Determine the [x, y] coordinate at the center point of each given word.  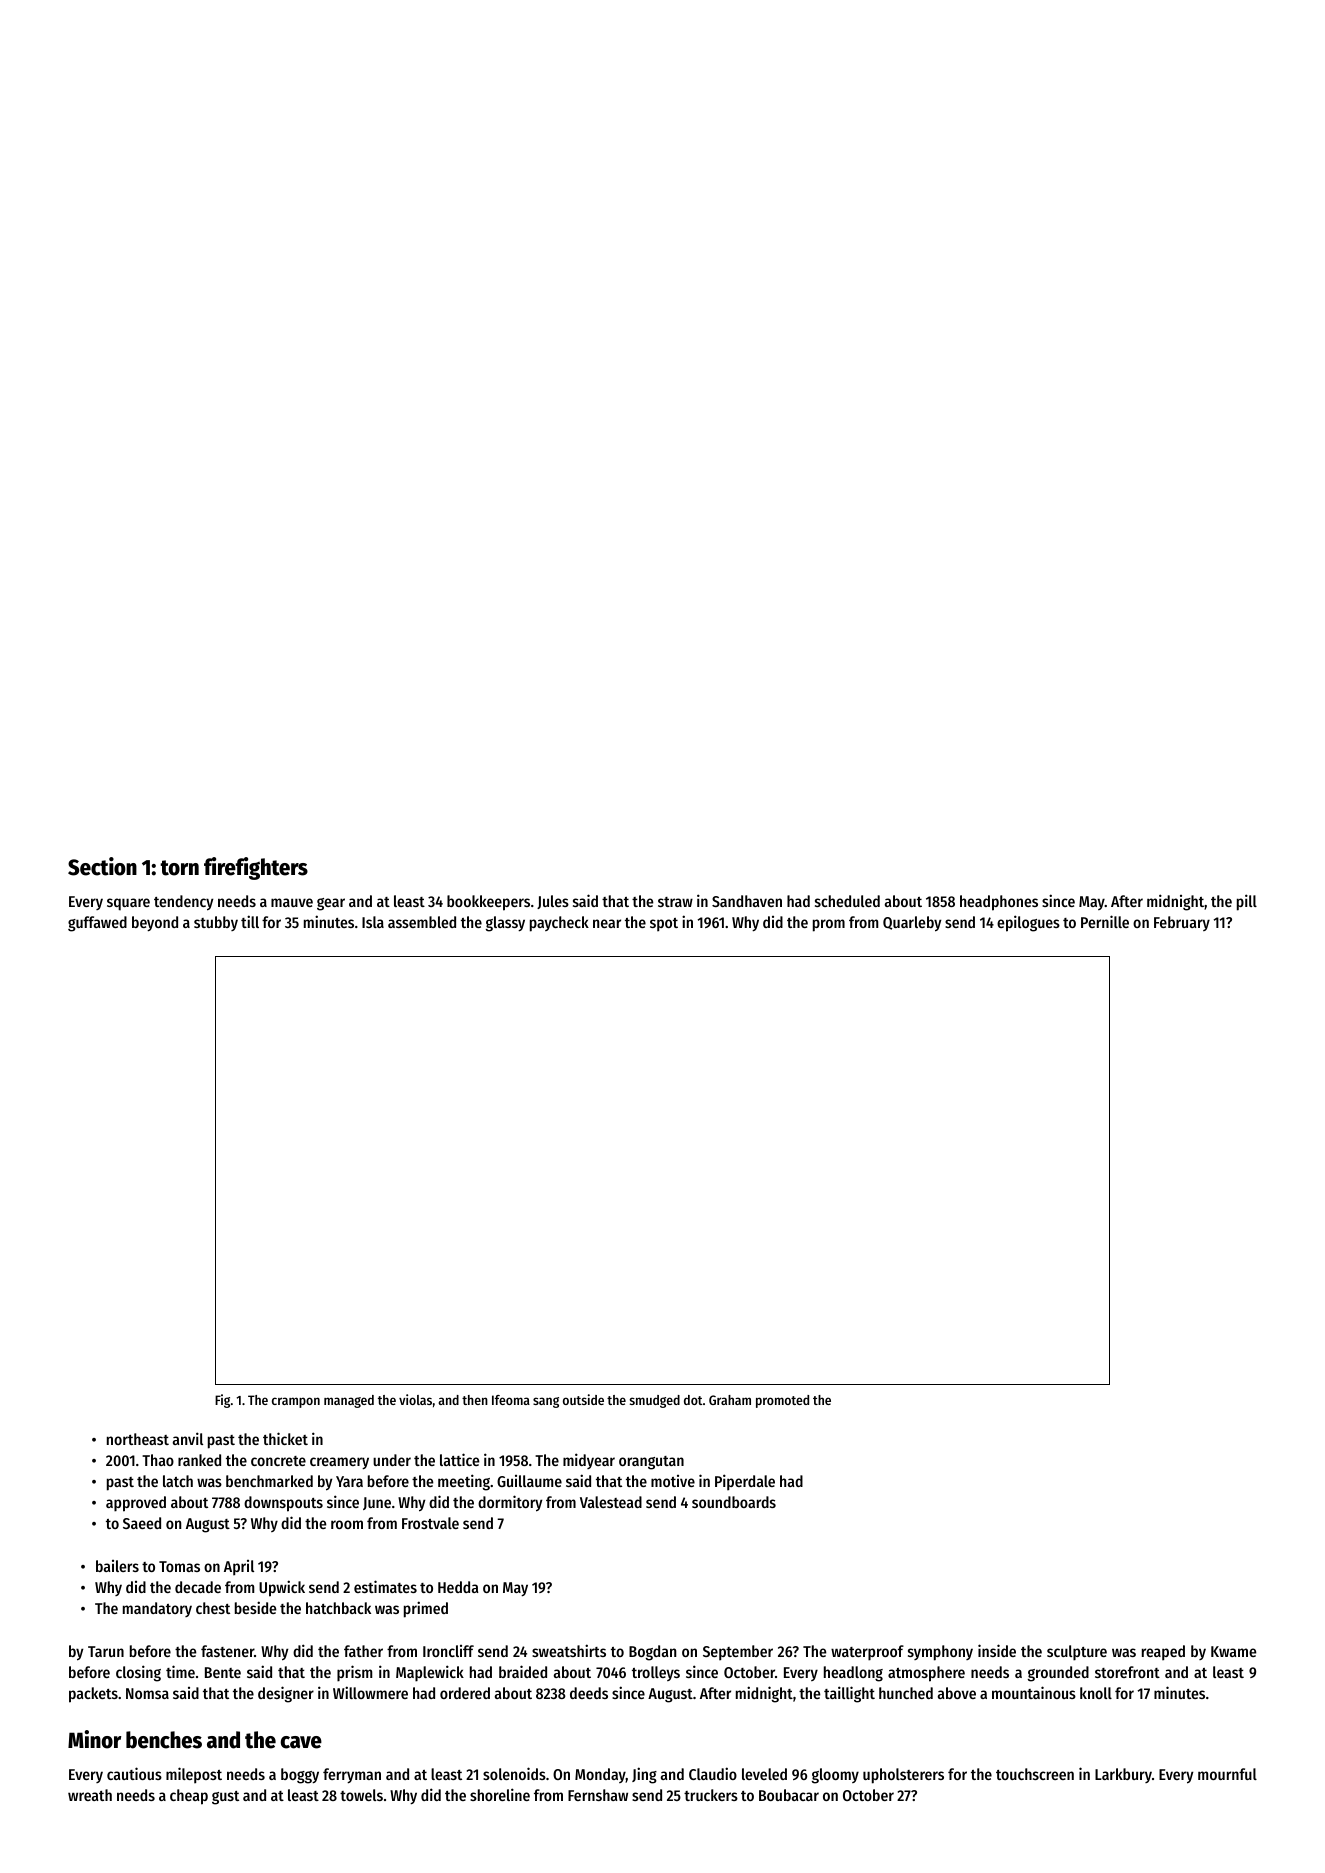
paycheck [559, 924]
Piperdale [745, 1482]
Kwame [1234, 1651]
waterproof [867, 1653]
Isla [373, 922]
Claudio [713, 1773]
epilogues [1028, 923]
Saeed [142, 1523]
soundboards [734, 1502]
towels [361, 1795]
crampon [296, 1402]
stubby [216, 923]
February [1182, 923]
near [607, 923]
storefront [1127, 1672]
